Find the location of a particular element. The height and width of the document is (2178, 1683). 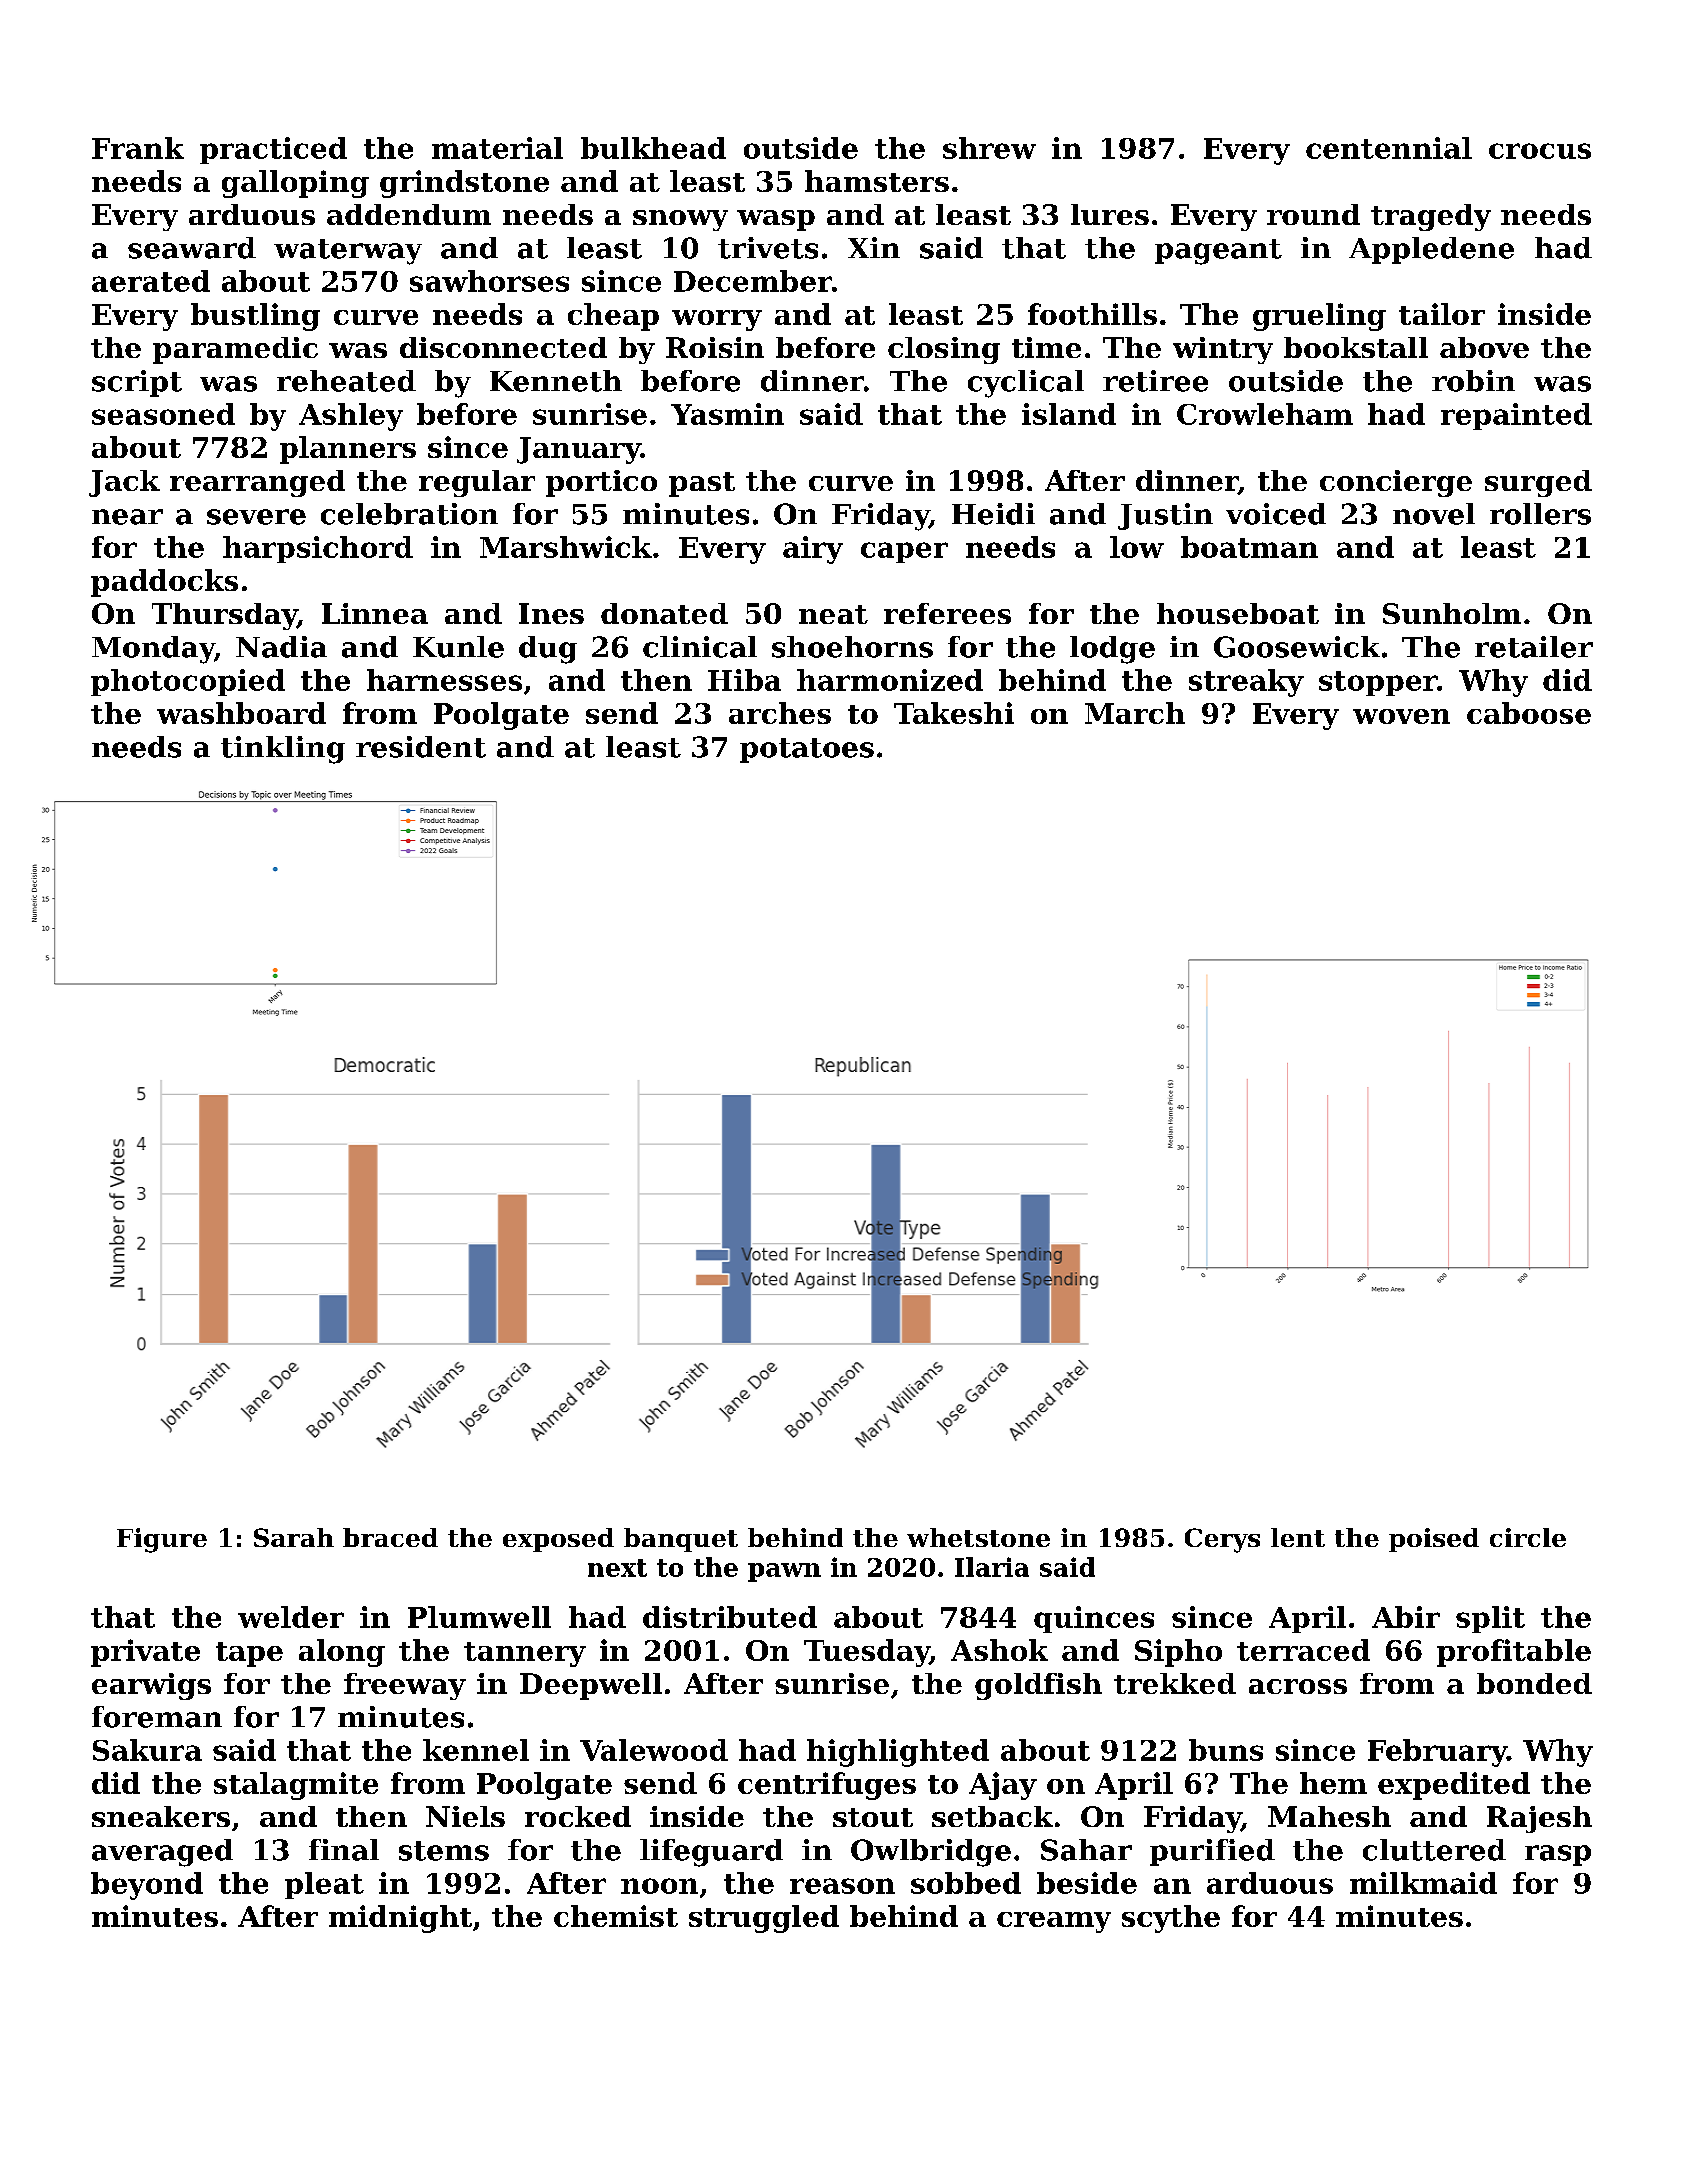

circle is located at coordinates (1528, 1537).
